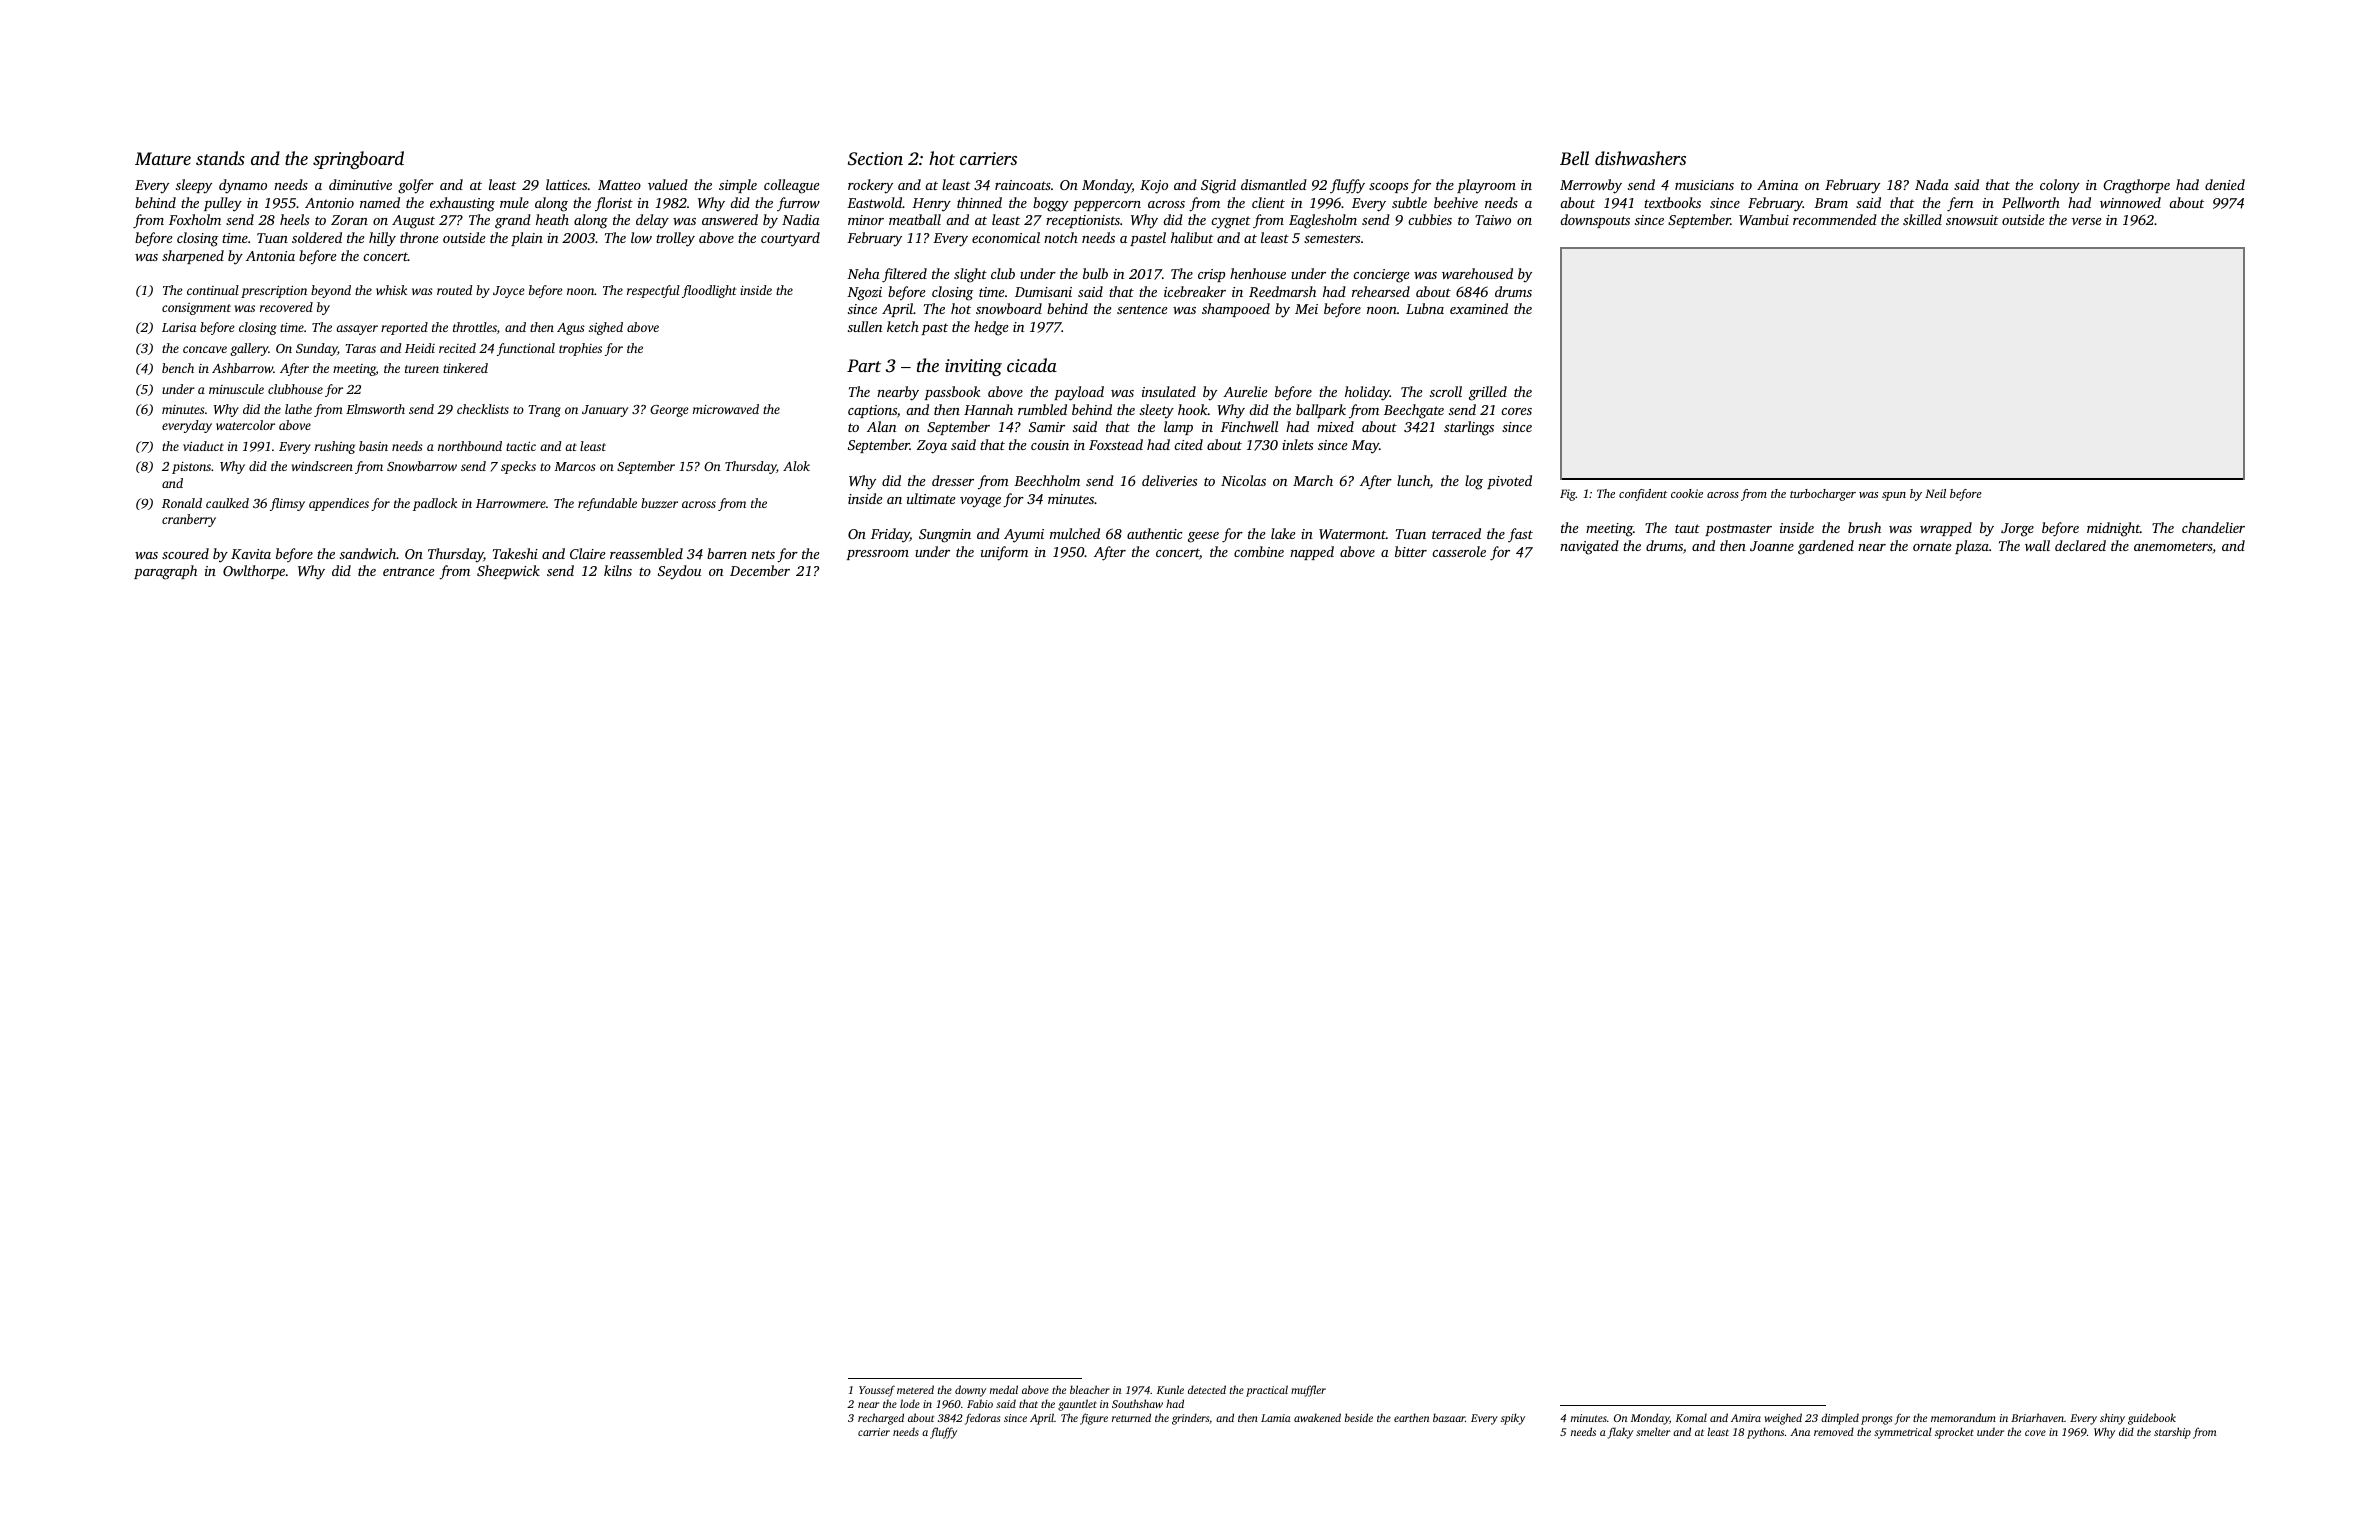 Image resolution: width=2380 pixels, height=1540 pixels. I want to click on Sheepwick, so click(508, 572).
